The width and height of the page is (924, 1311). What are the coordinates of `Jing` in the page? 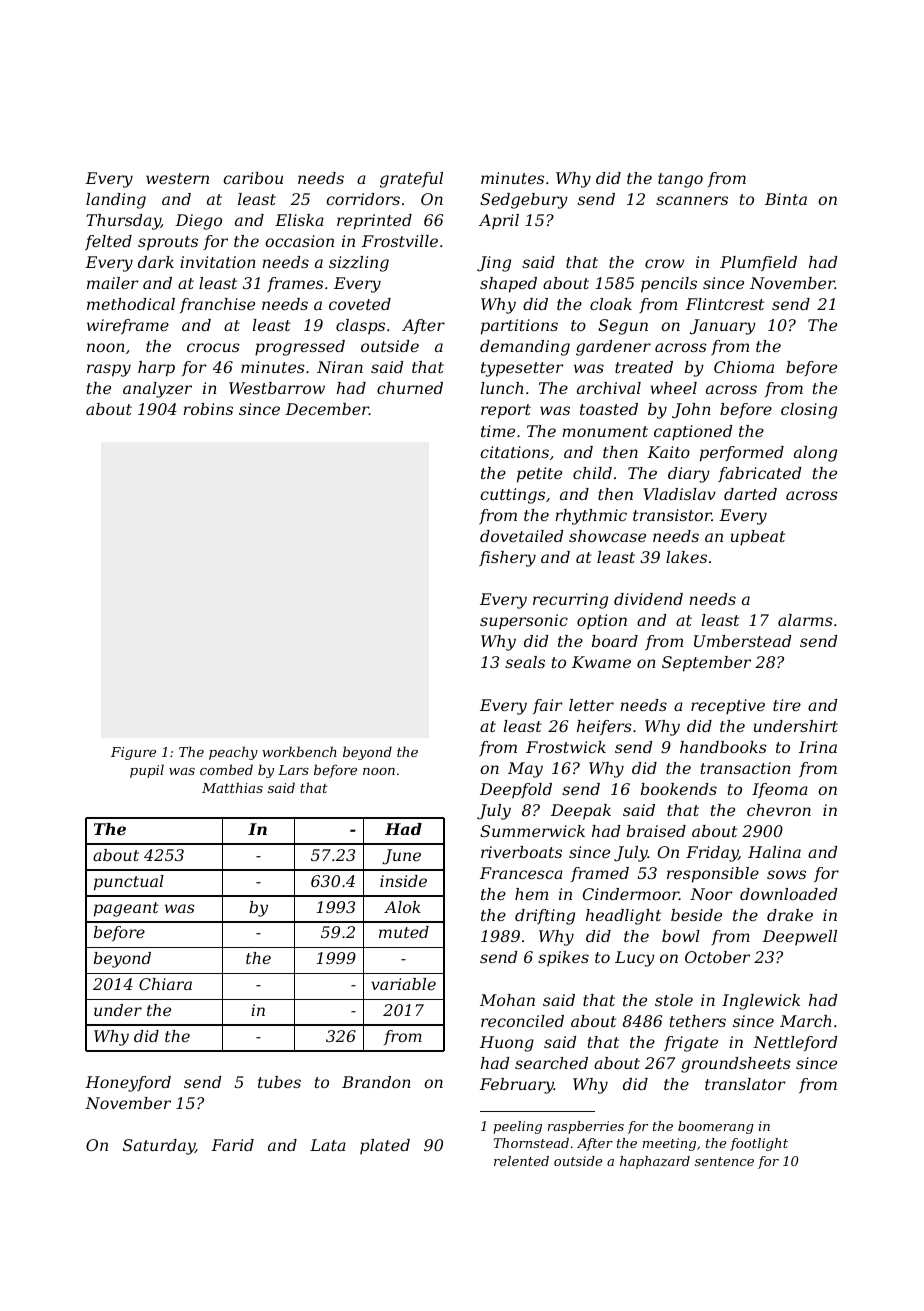 It's located at (494, 264).
